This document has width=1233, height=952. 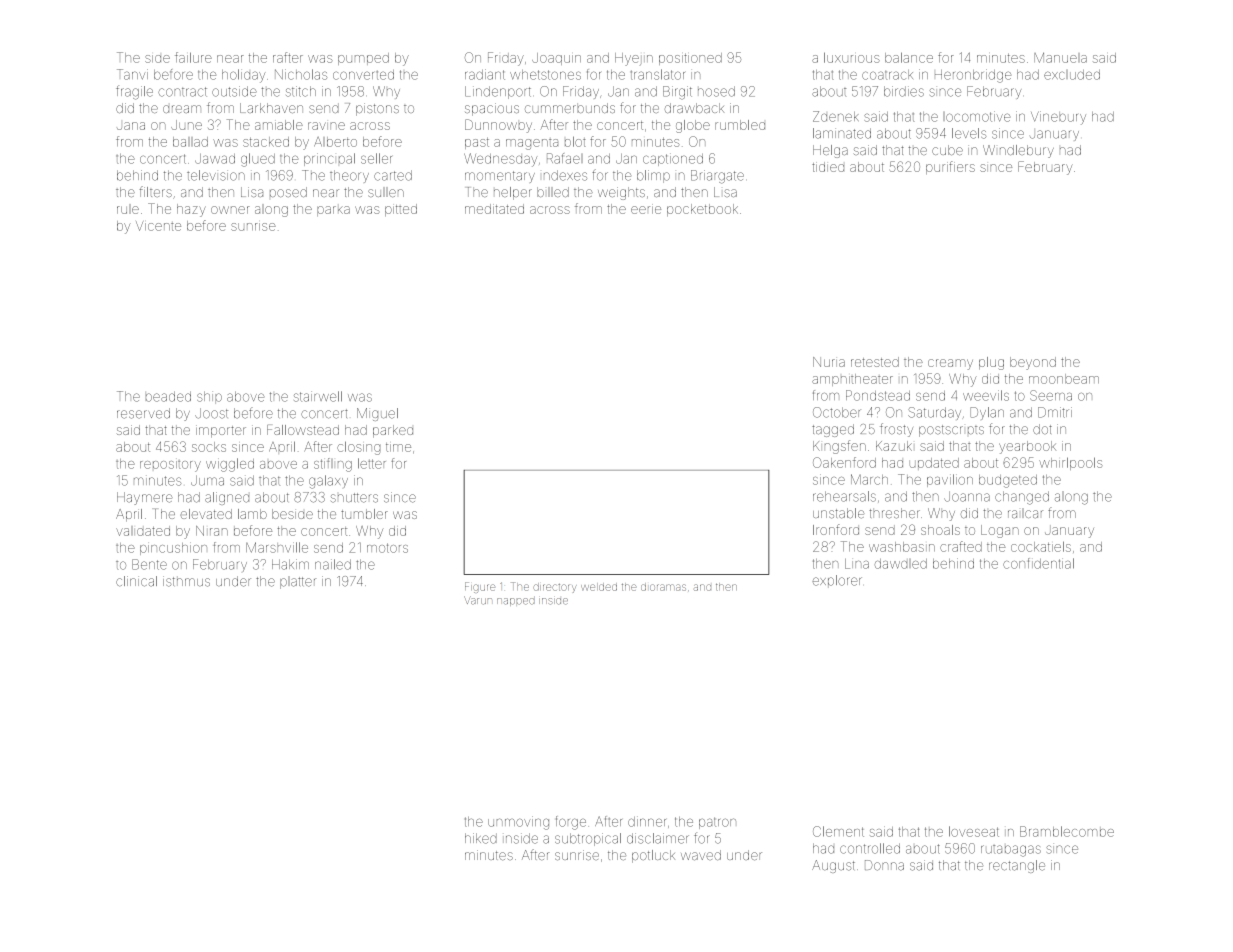 I want to click on pocketbook, so click(x=702, y=210).
